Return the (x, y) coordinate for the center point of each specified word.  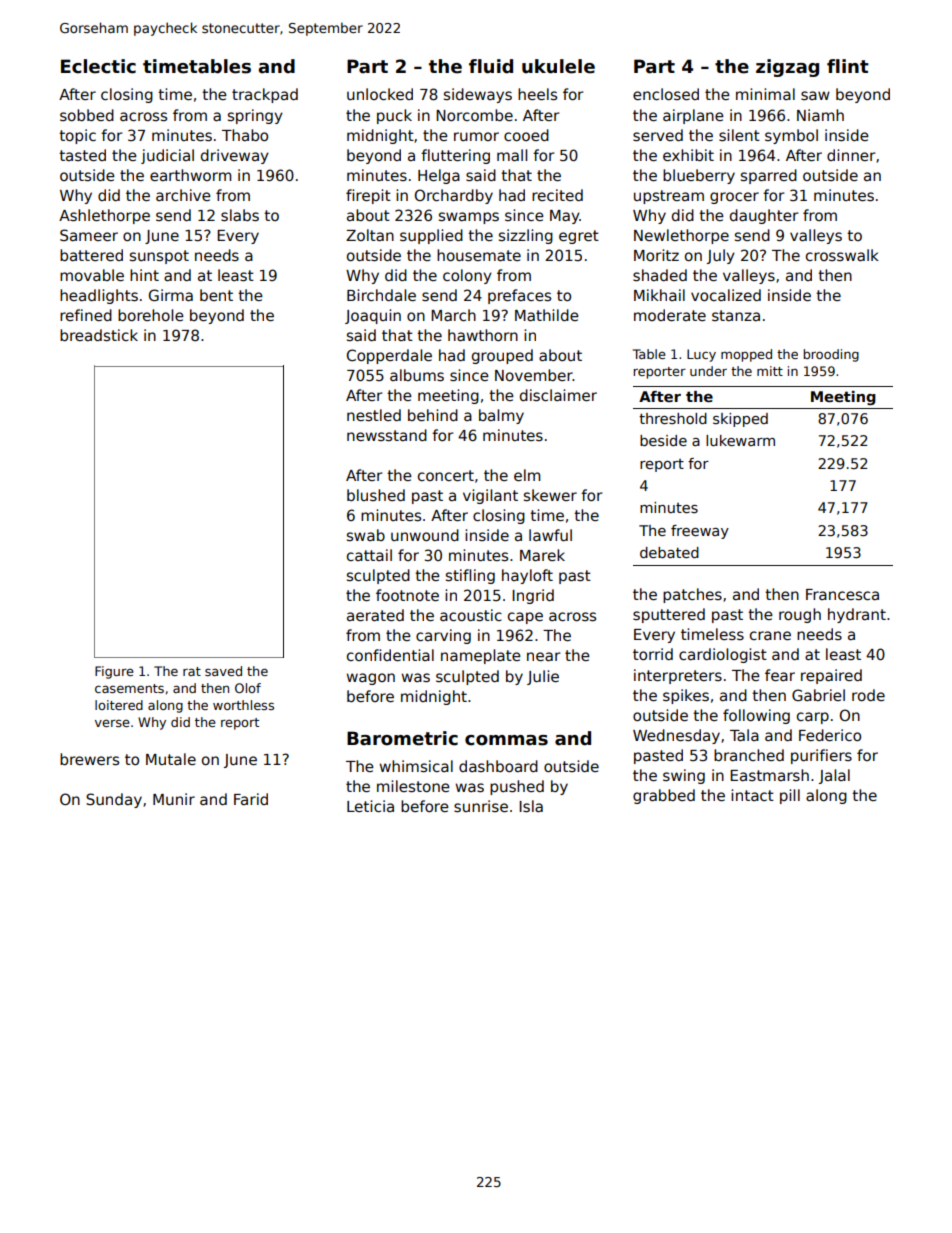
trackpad (265, 95)
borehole (151, 315)
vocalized (726, 295)
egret (579, 237)
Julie (543, 677)
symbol (791, 136)
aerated (375, 615)
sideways (478, 95)
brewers (89, 759)
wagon (371, 679)
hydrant (857, 615)
